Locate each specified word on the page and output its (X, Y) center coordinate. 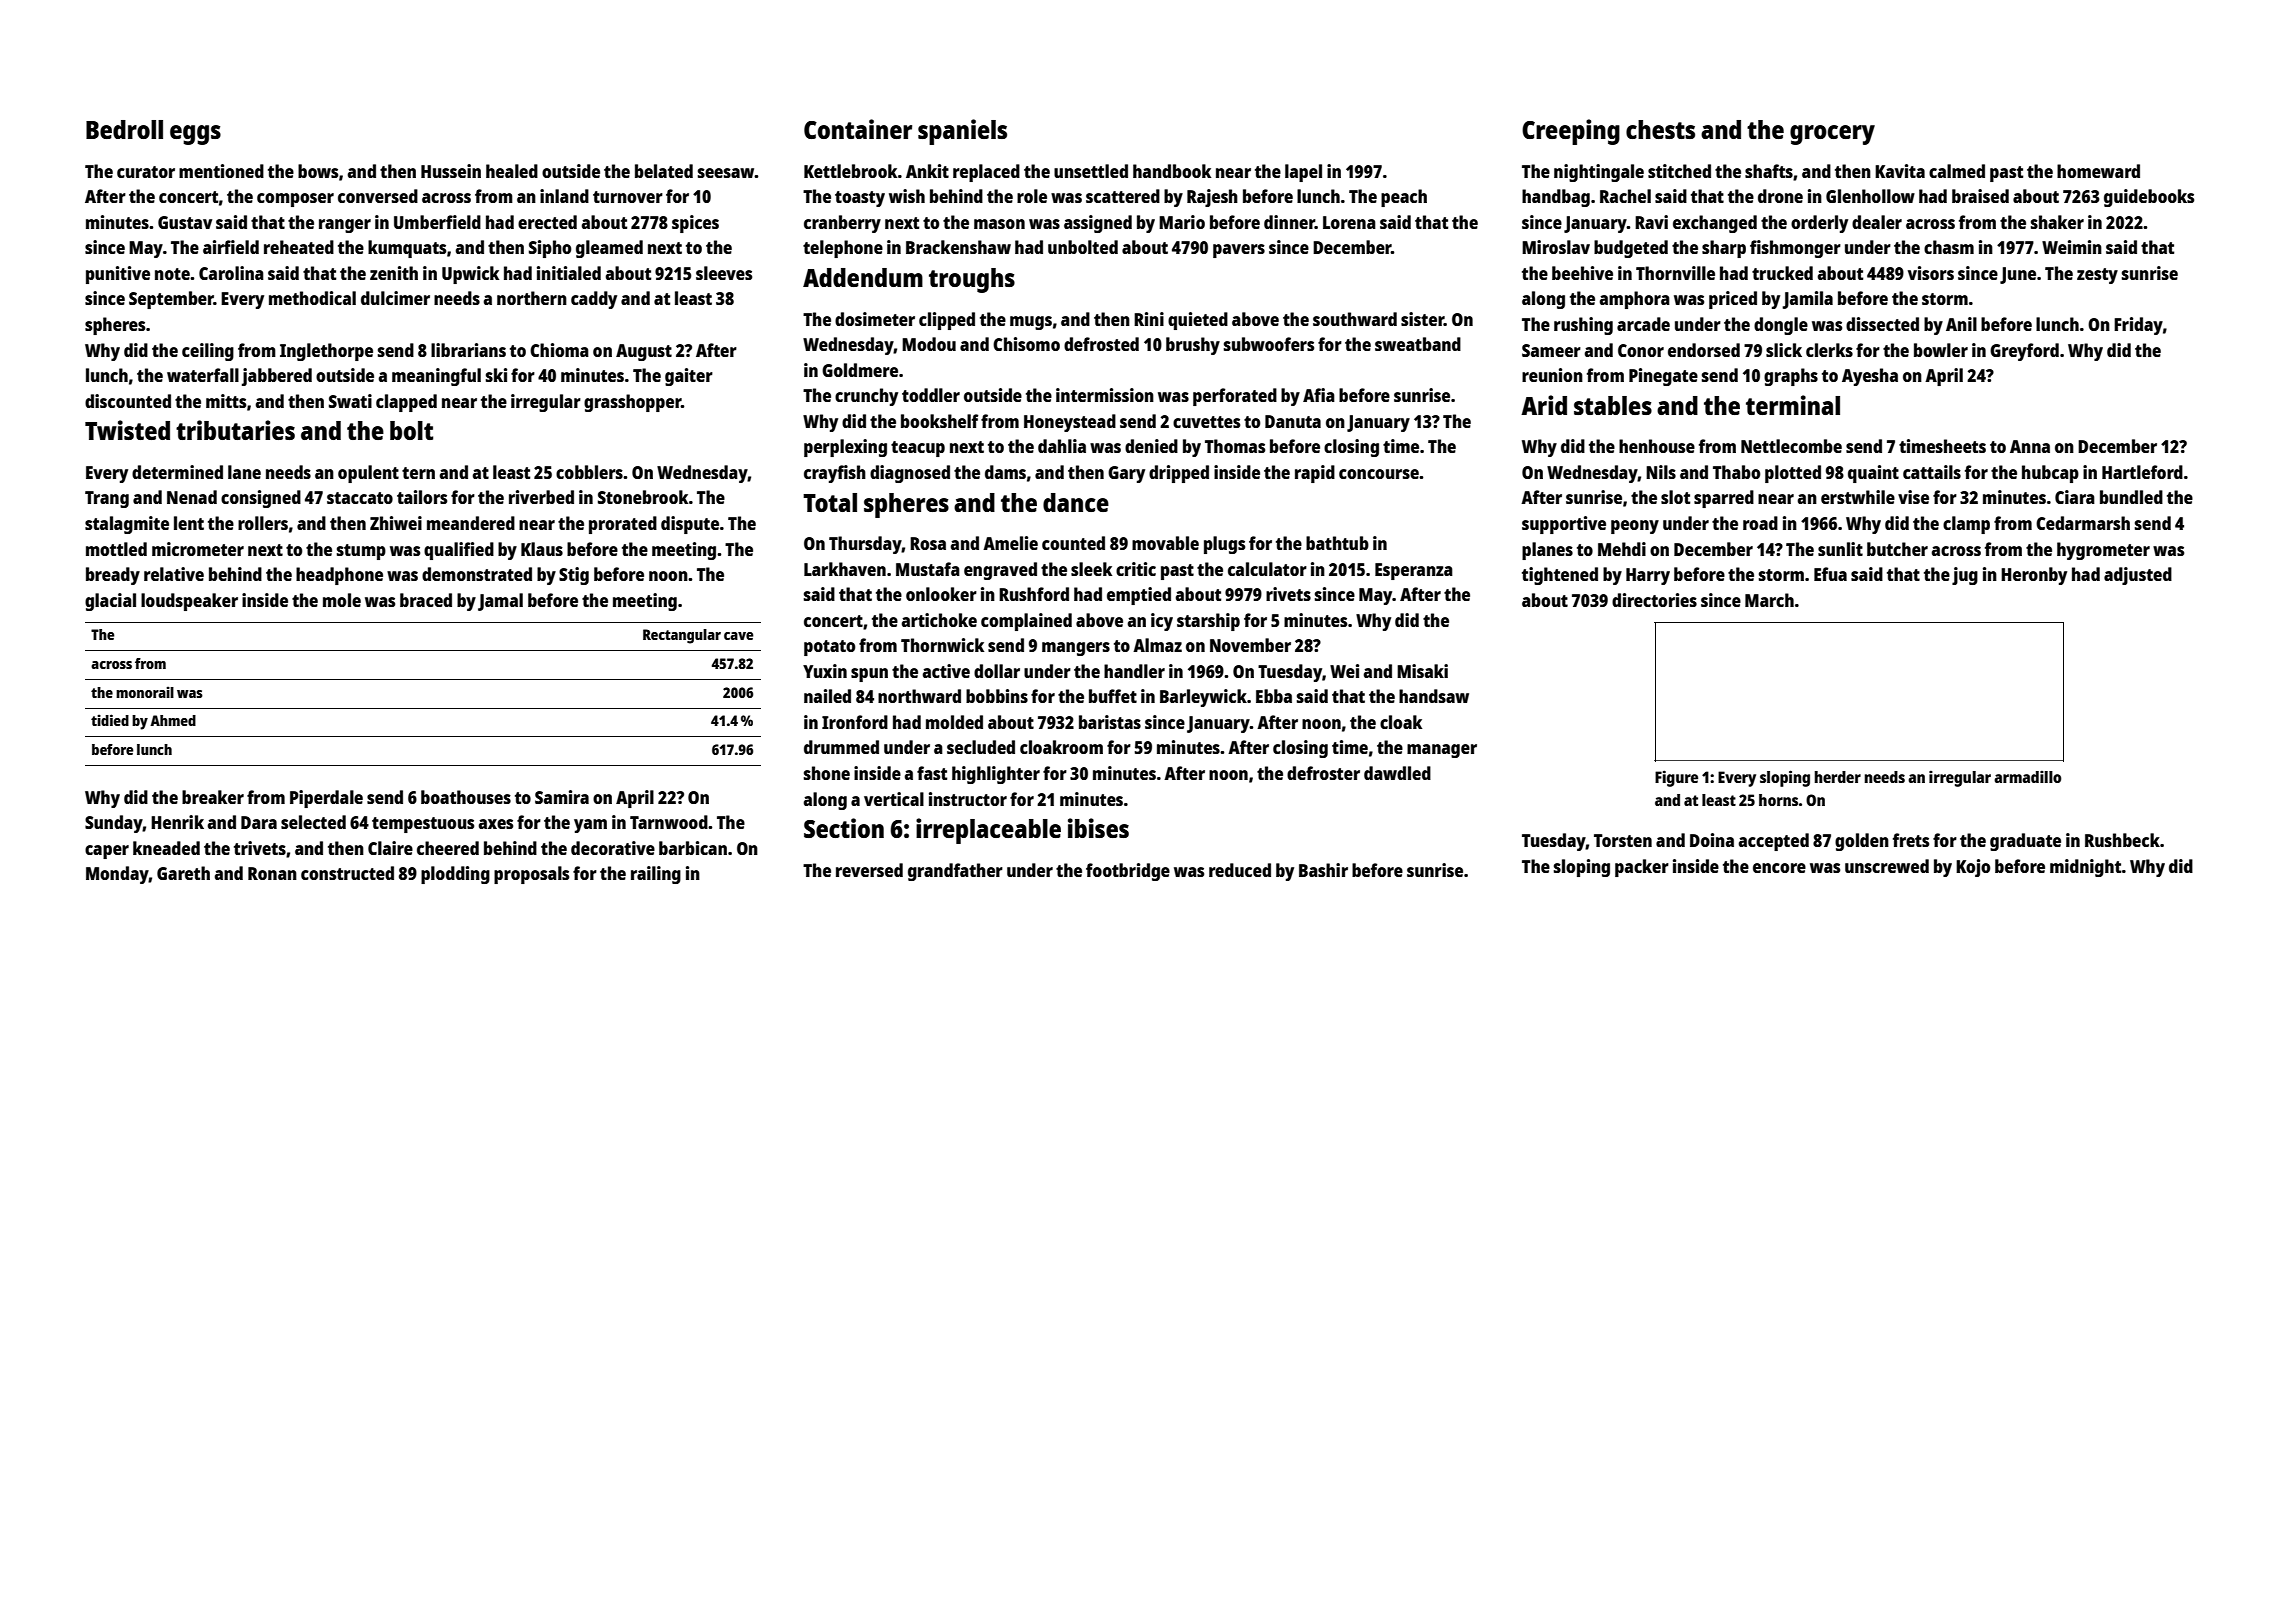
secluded (981, 747)
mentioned (221, 171)
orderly (1819, 224)
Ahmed (173, 720)
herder (1838, 777)
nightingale (1599, 173)
